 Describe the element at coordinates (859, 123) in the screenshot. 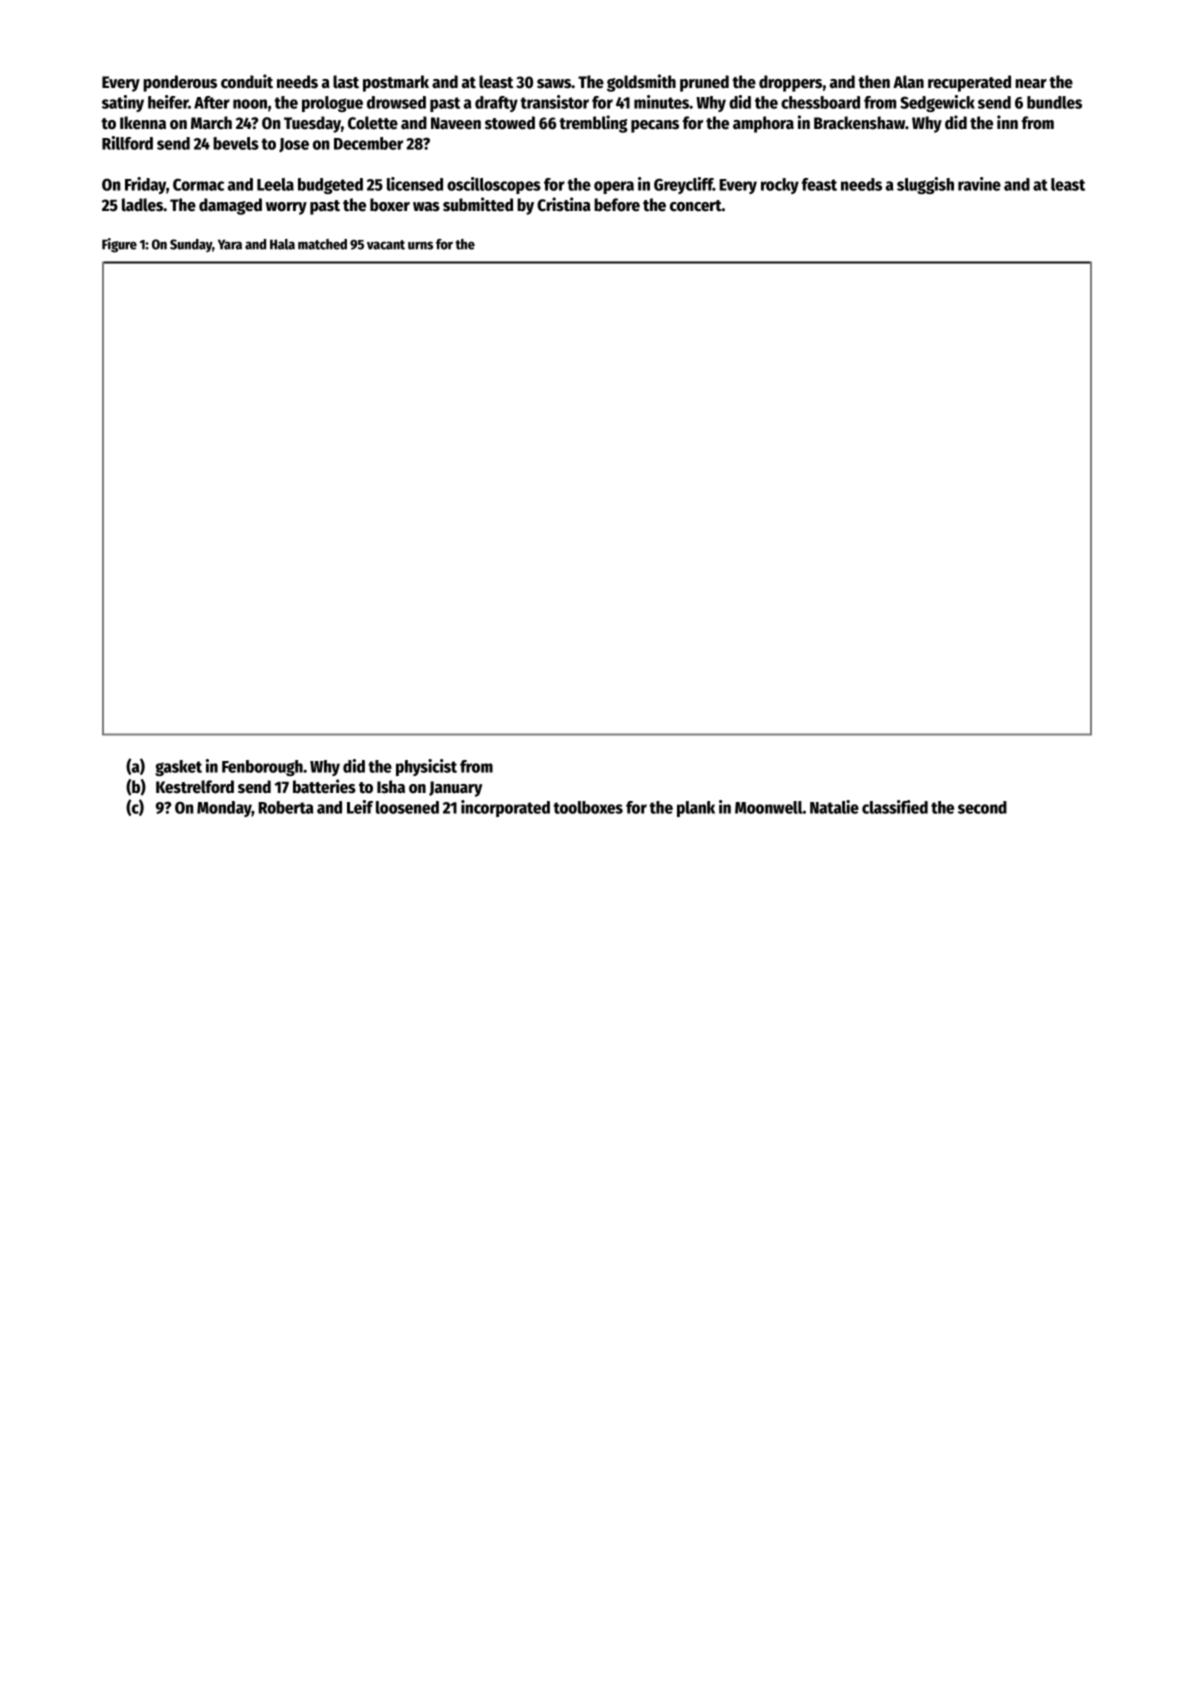

I see `Brackenshaw` at that location.
